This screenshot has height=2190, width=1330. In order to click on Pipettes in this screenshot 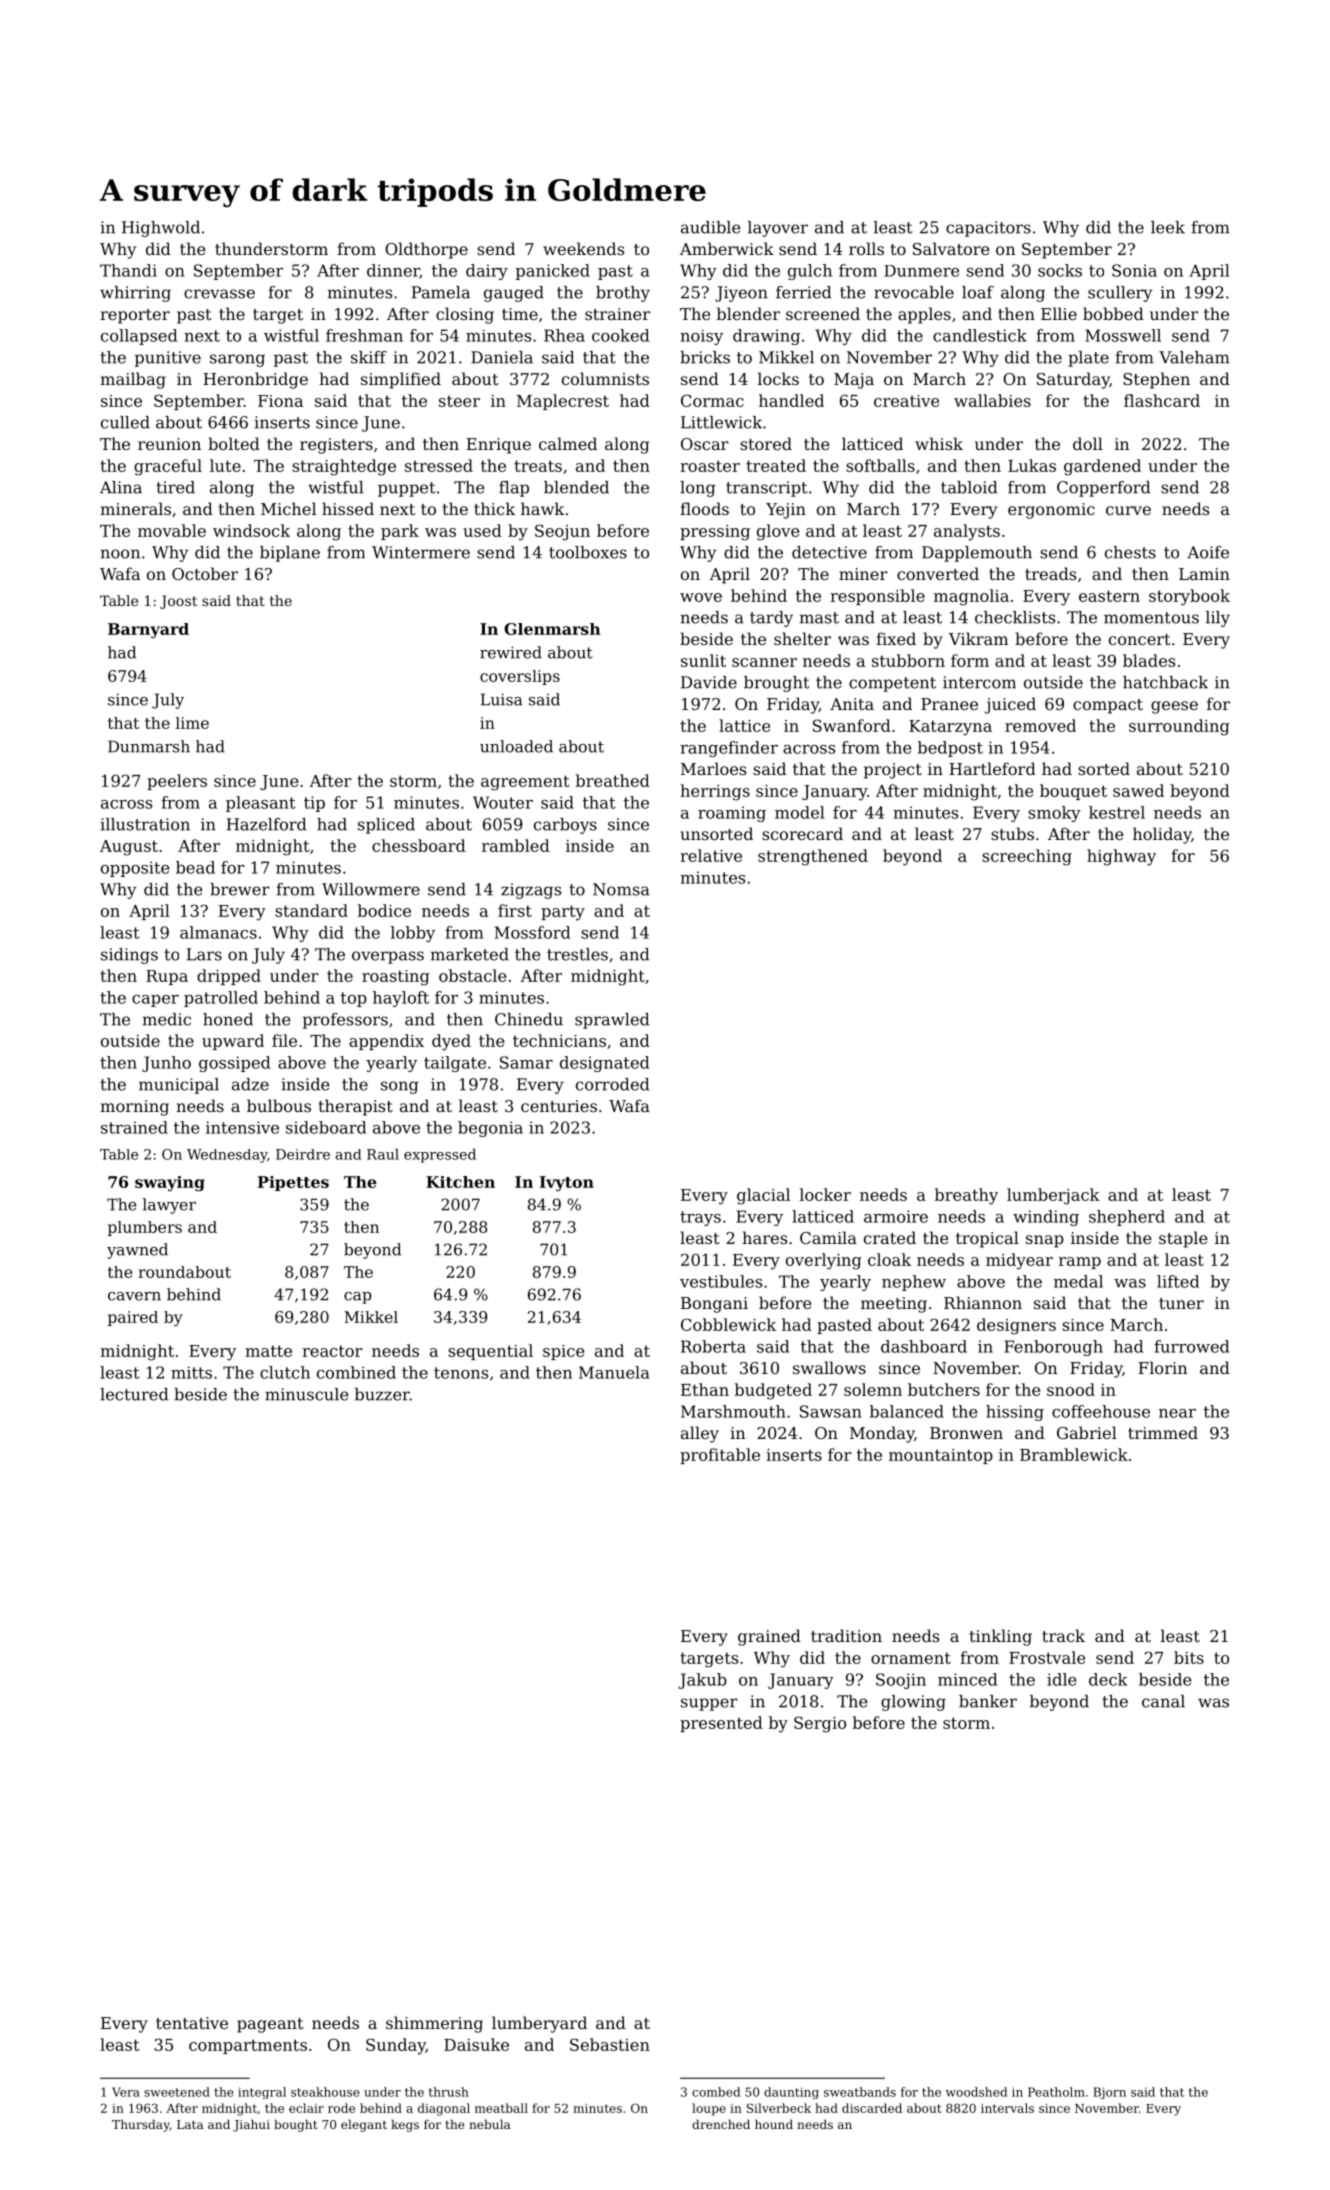, I will do `click(293, 1183)`.
